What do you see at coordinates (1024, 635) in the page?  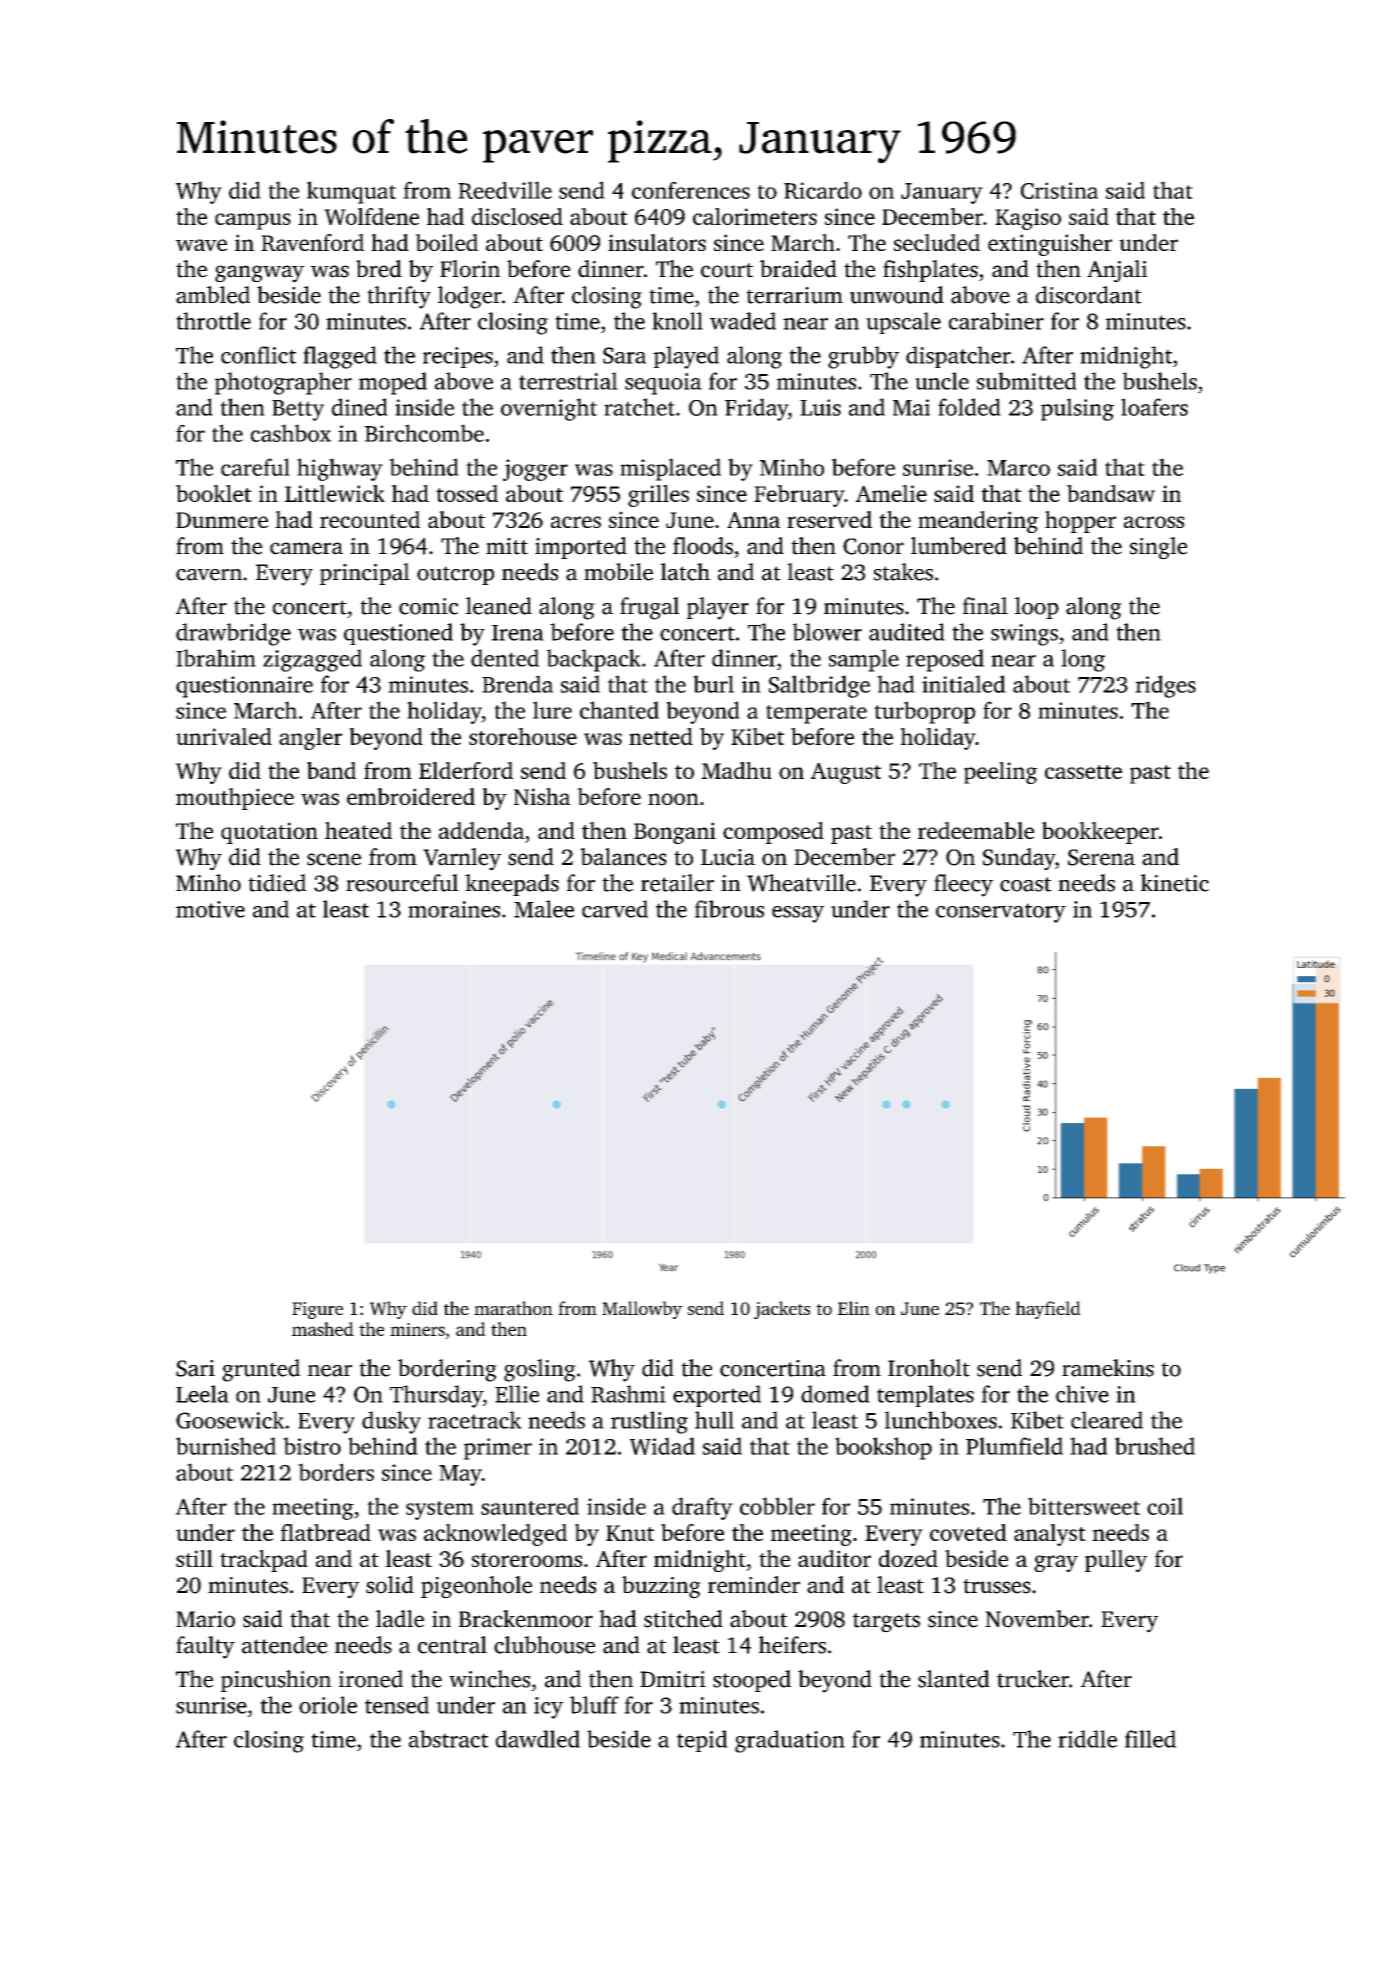 I see `swings` at bounding box center [1024, 635].
